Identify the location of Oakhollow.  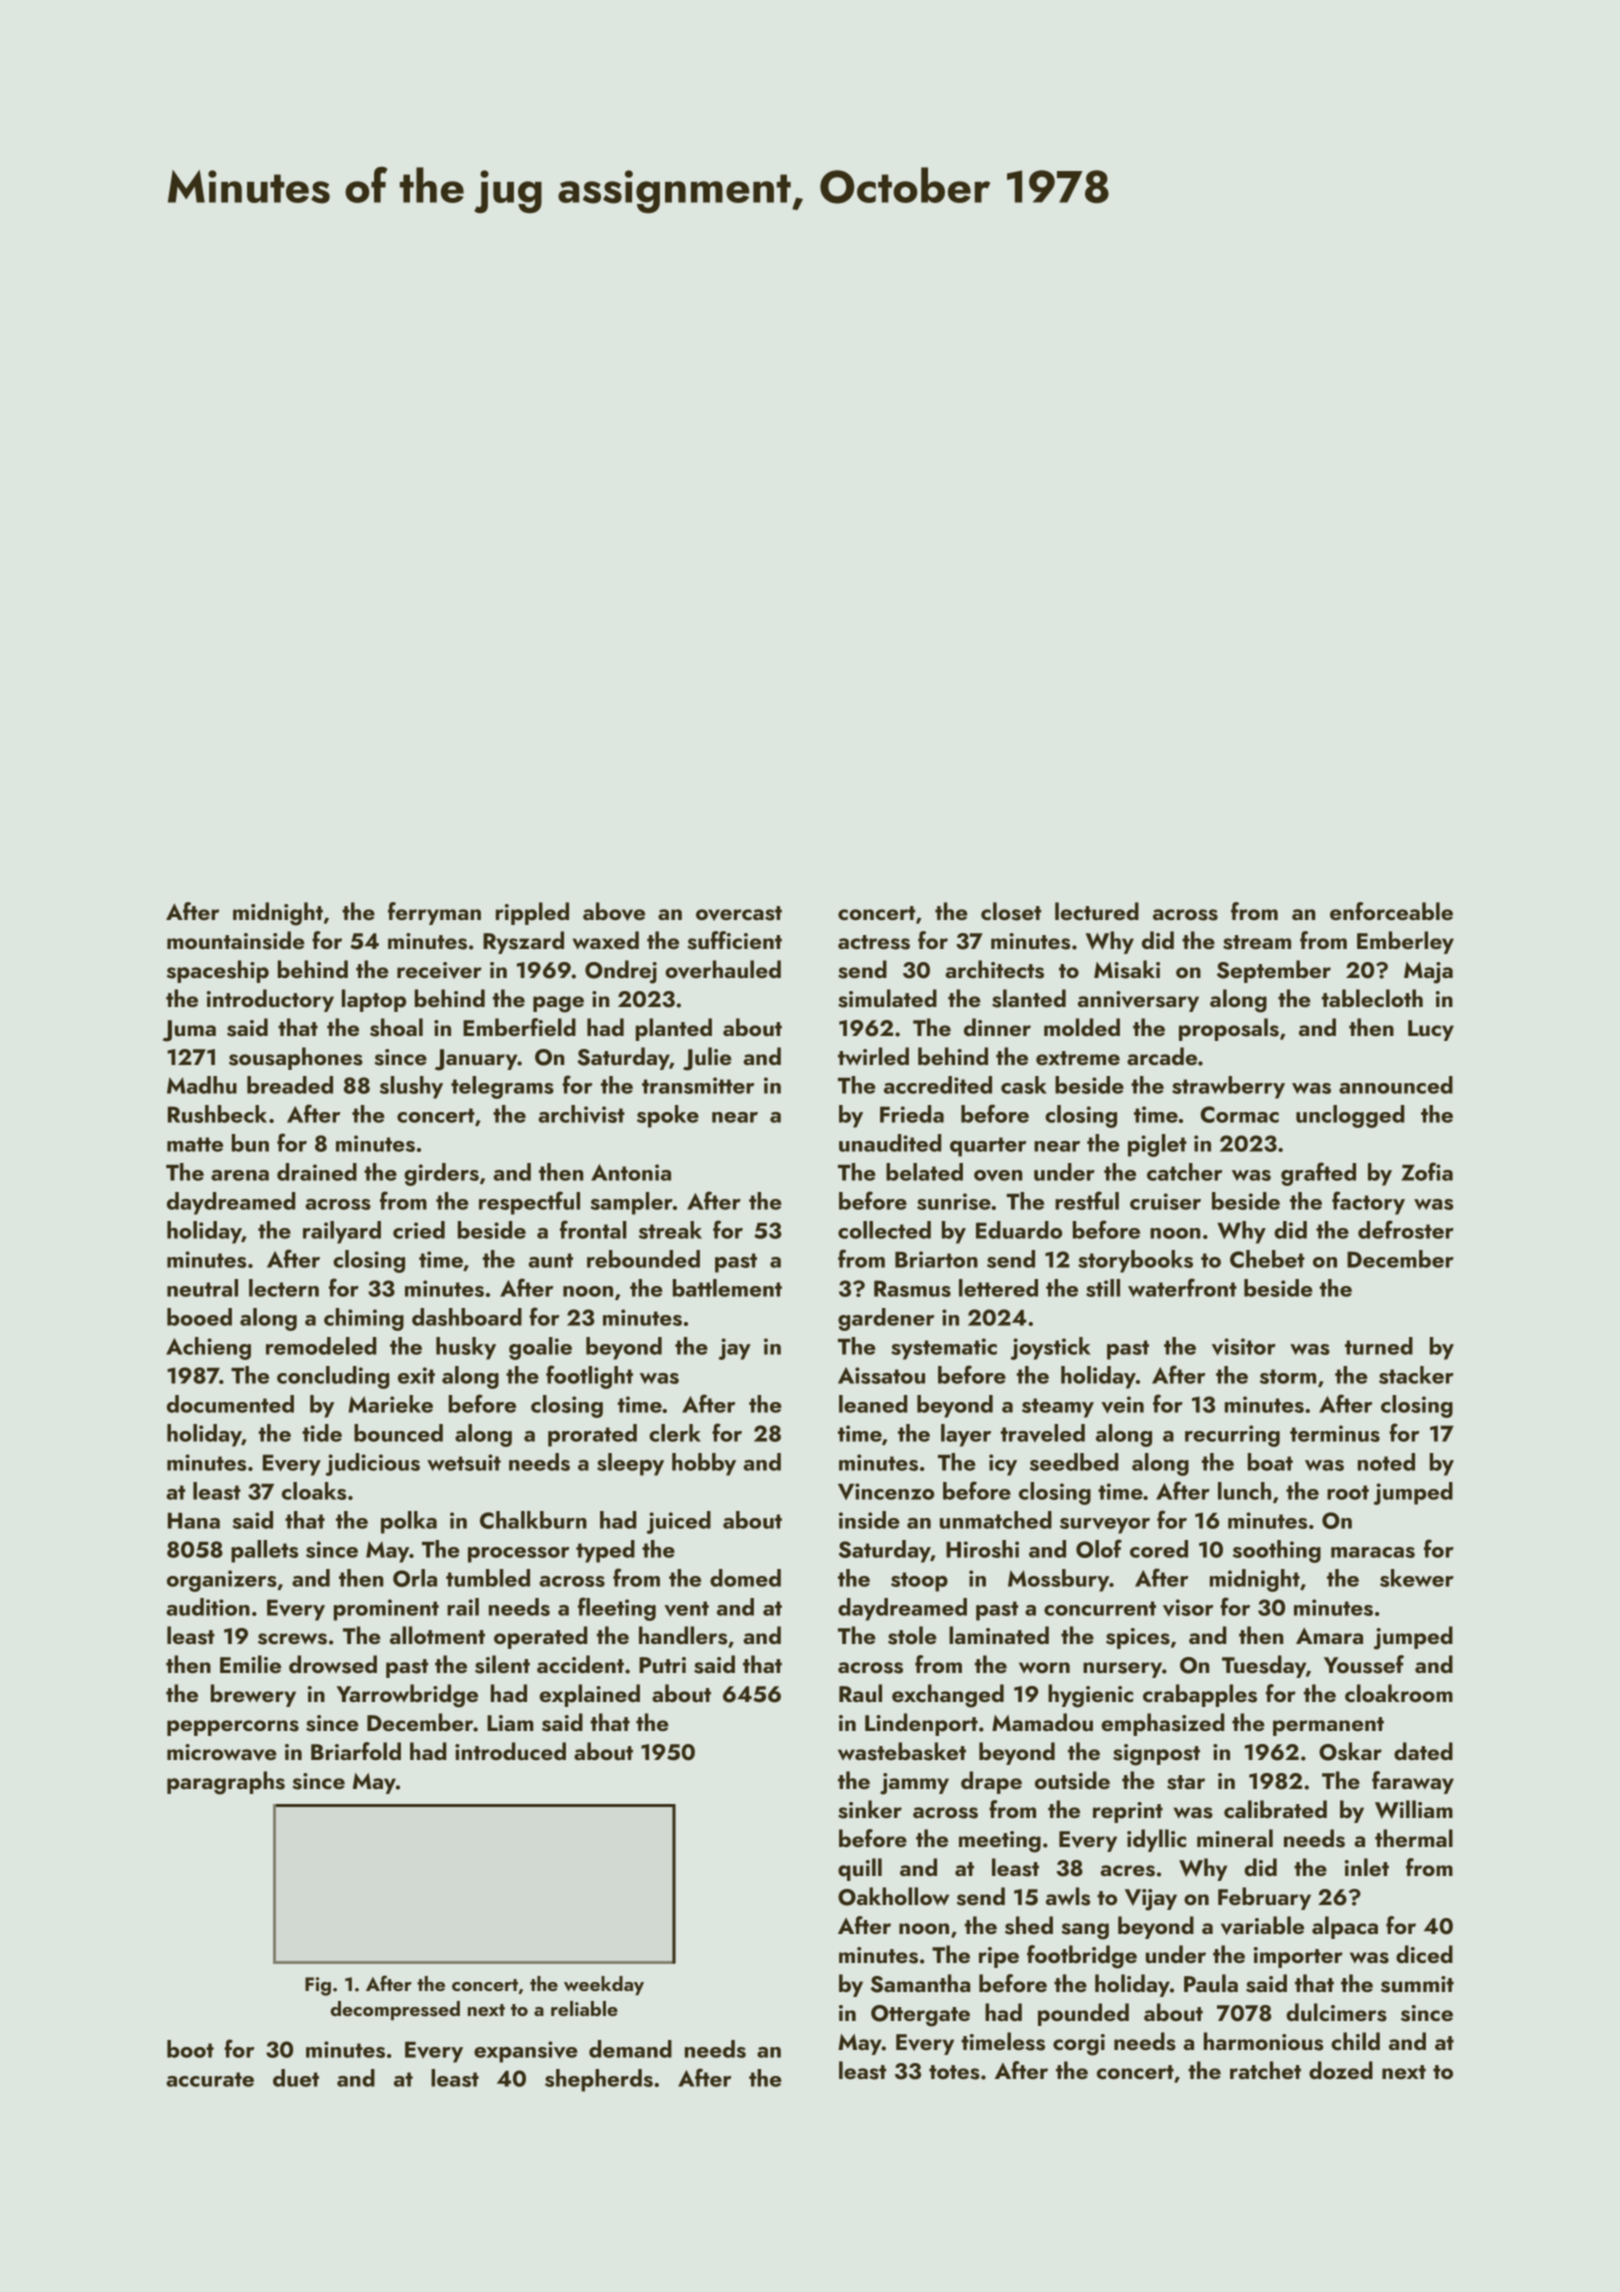
(893, 1896).
